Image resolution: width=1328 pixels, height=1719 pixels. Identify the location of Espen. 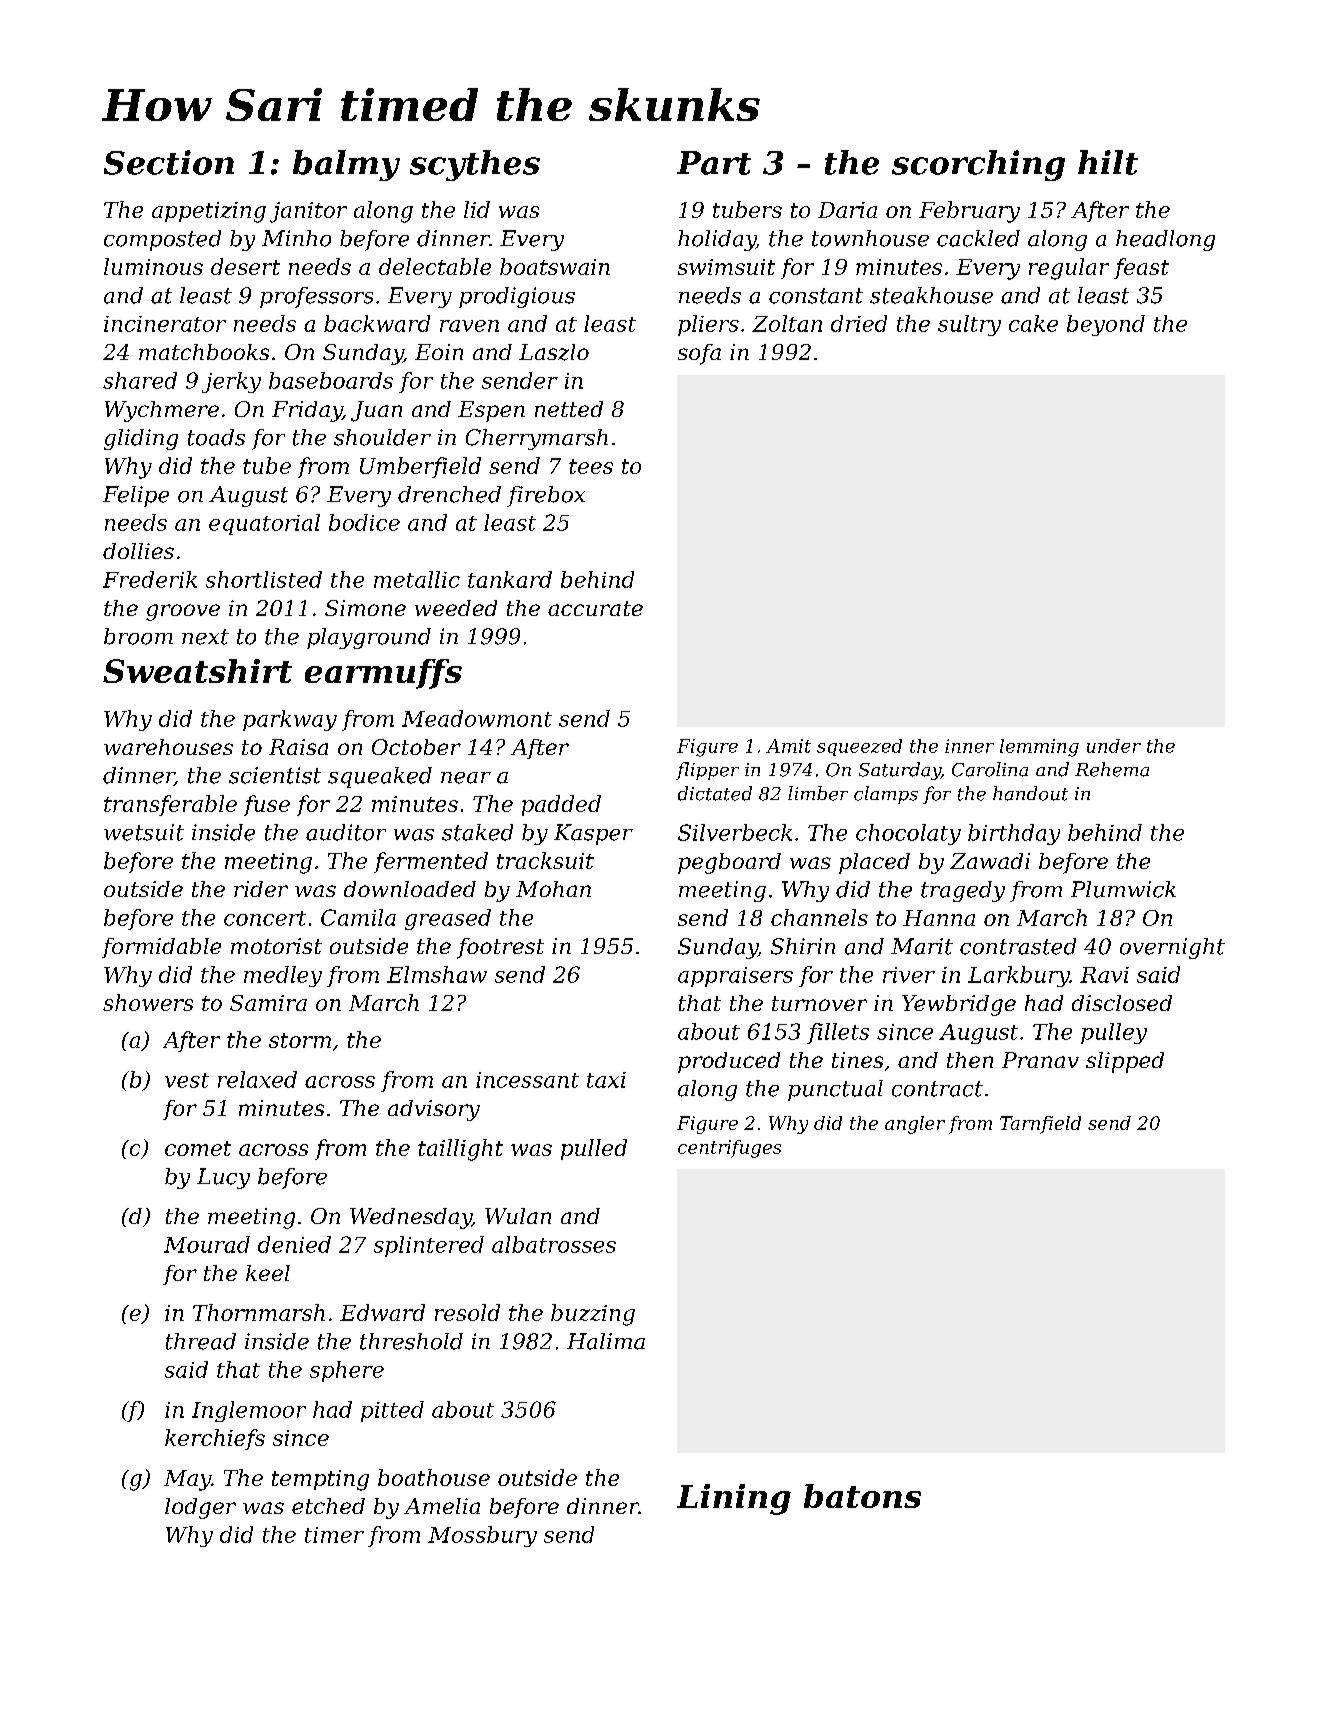
(491, 411).
